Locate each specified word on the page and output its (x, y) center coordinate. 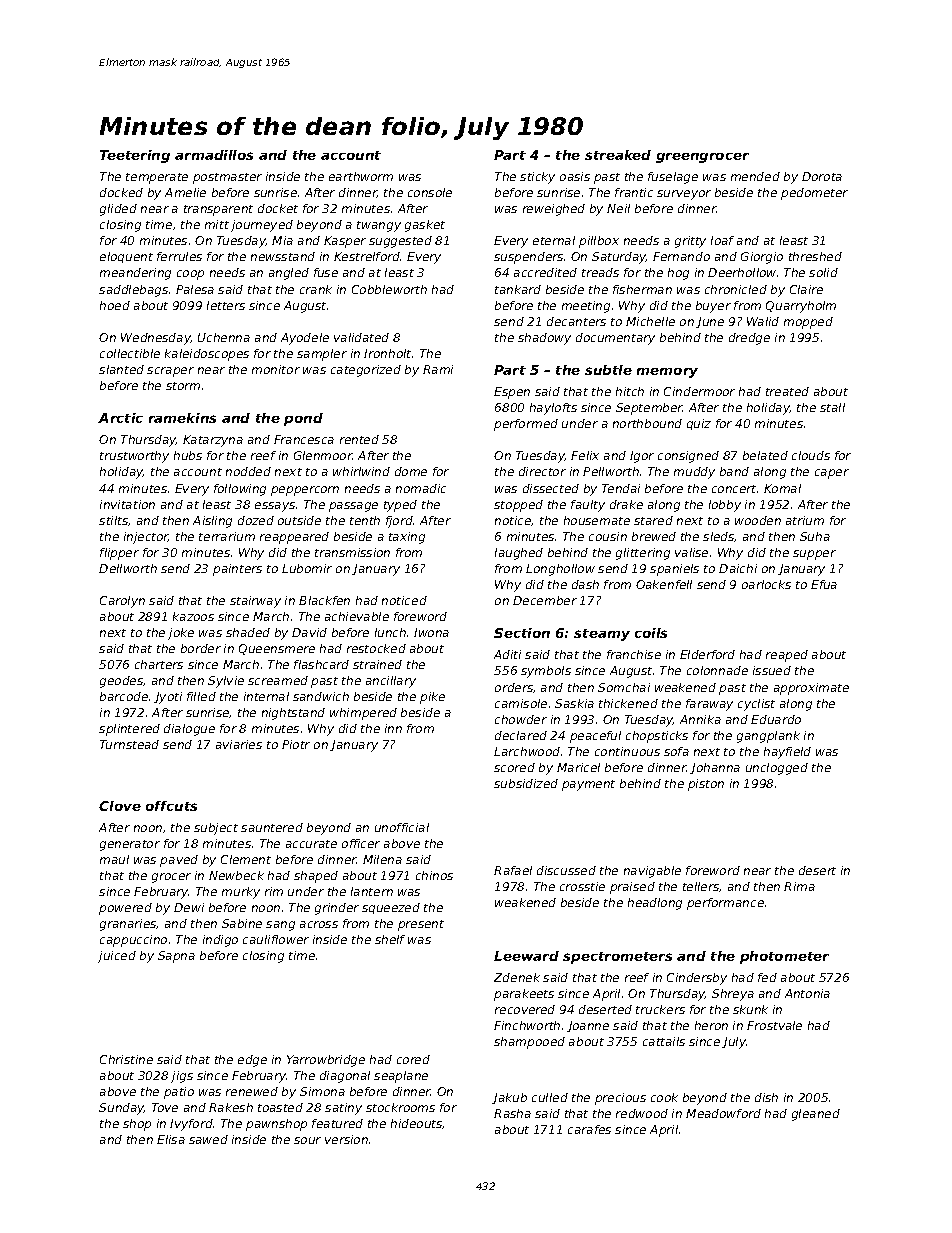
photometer (784, 957)
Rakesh (231, 1107)
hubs (188, 455)
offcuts (171, 806)
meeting (586, 307)
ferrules (179, 256)
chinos (434, 875)
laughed (519, 554)
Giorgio (762, 258)
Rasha (512, 1113)
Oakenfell (664, 584)
